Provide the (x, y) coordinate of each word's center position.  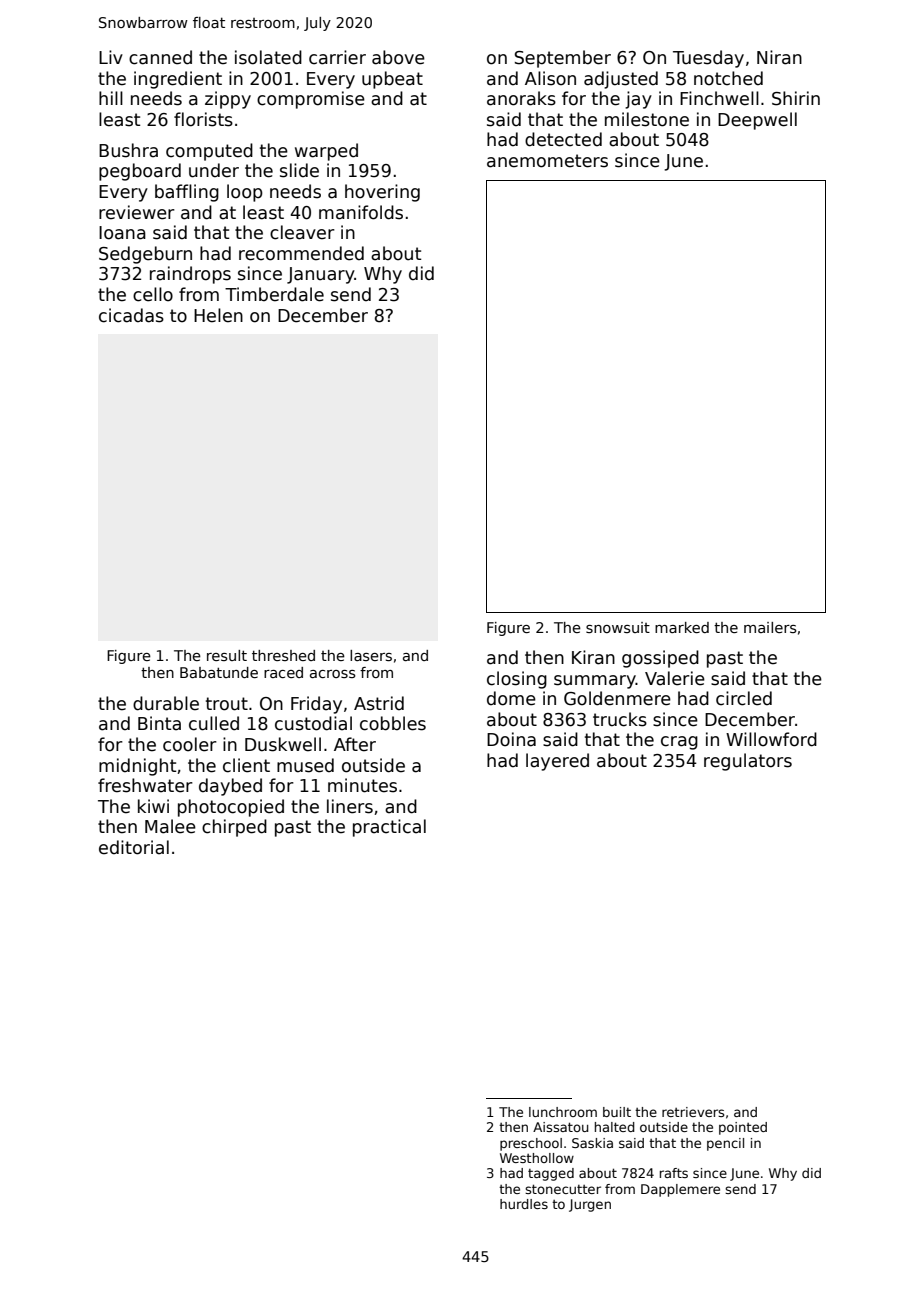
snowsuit (618, 627)
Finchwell (719, 98)
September (563, 59)
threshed (283, 655)
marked (682, 627)
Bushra (128, 150)
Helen (218, 315)
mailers (770, 627)
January (321, 275)
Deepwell (757, 121)
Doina (511, 739)
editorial (134, 847)
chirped (234, 828)
